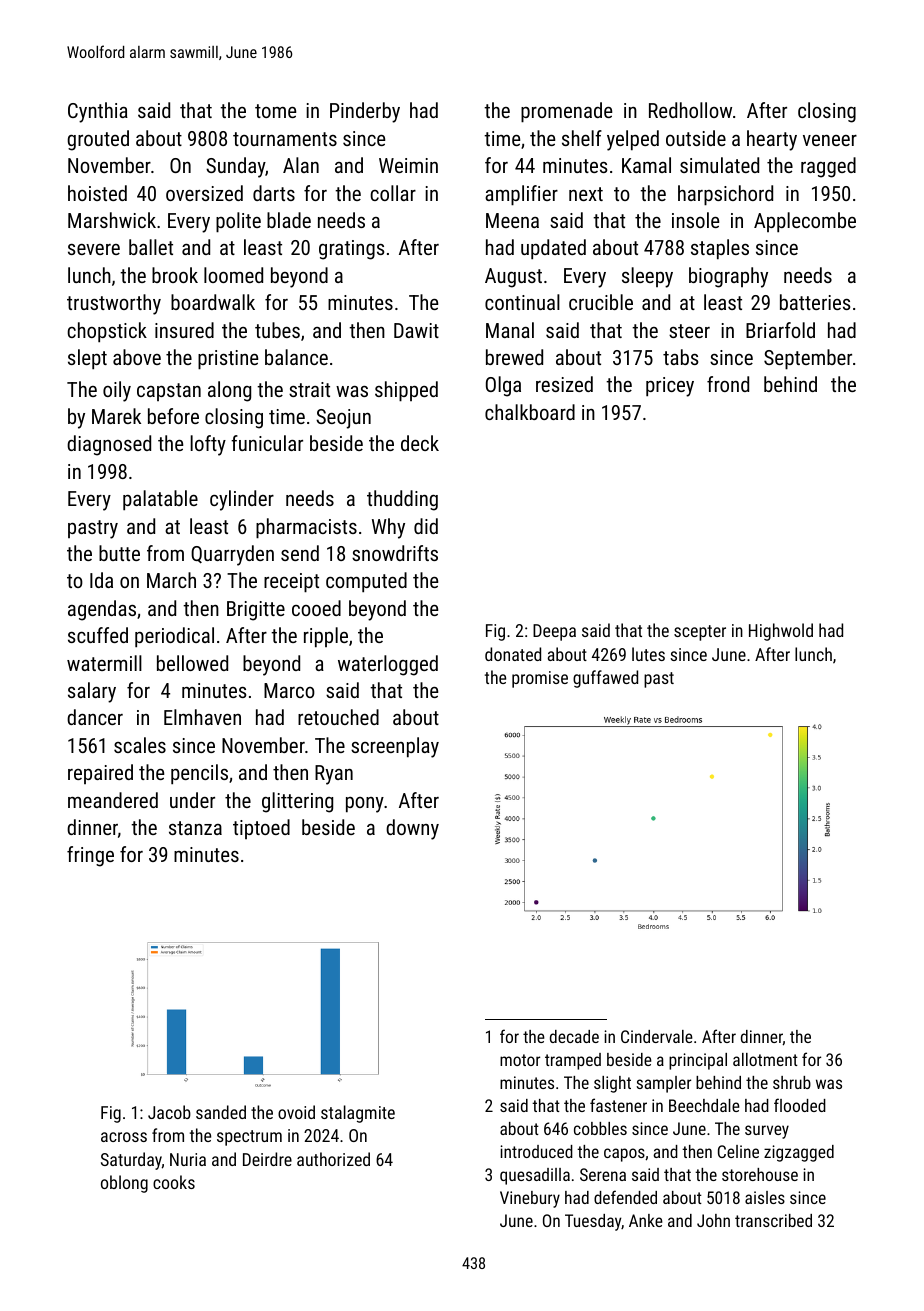 Image resolution: width=924 pixels, height=1311 pixels. What do you see at coordinates (256, 611) in the page?
I see `Brigitte` at bounding box center [256, 611].
